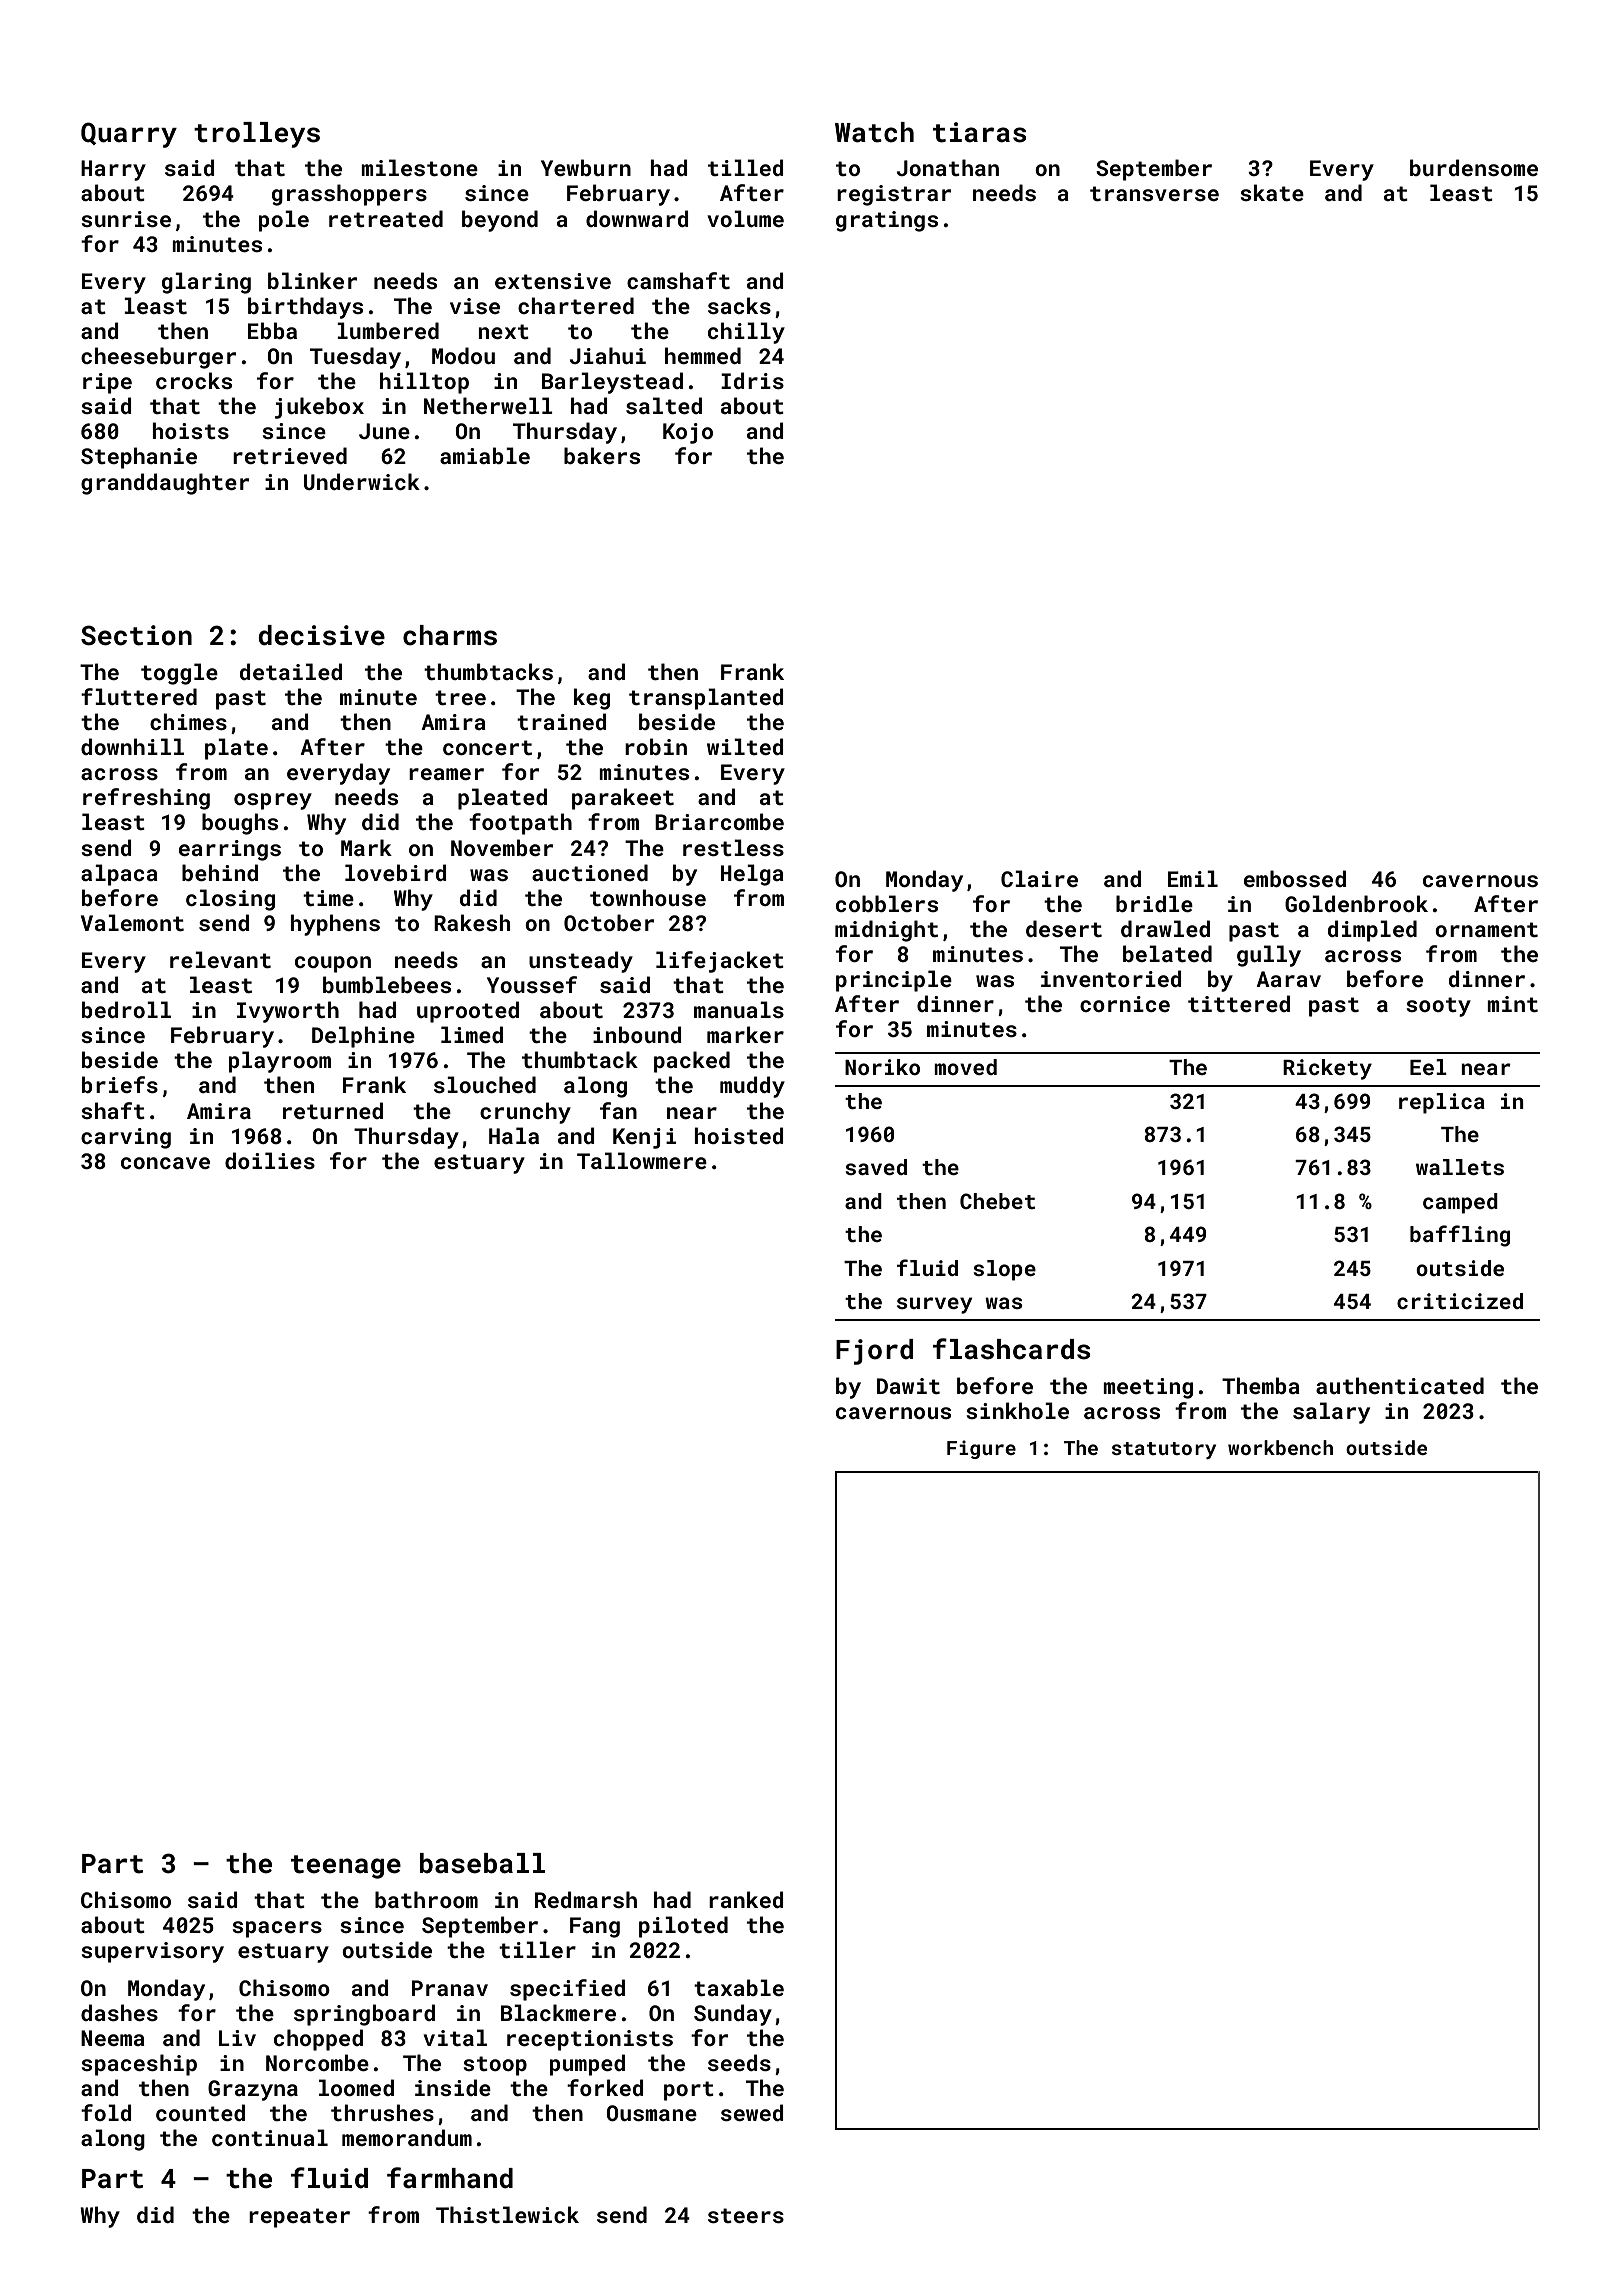  What do you see at coordinates (1111, 978) in the screenshot?
I see `inventoried` at bounding box center [1111, 978].
